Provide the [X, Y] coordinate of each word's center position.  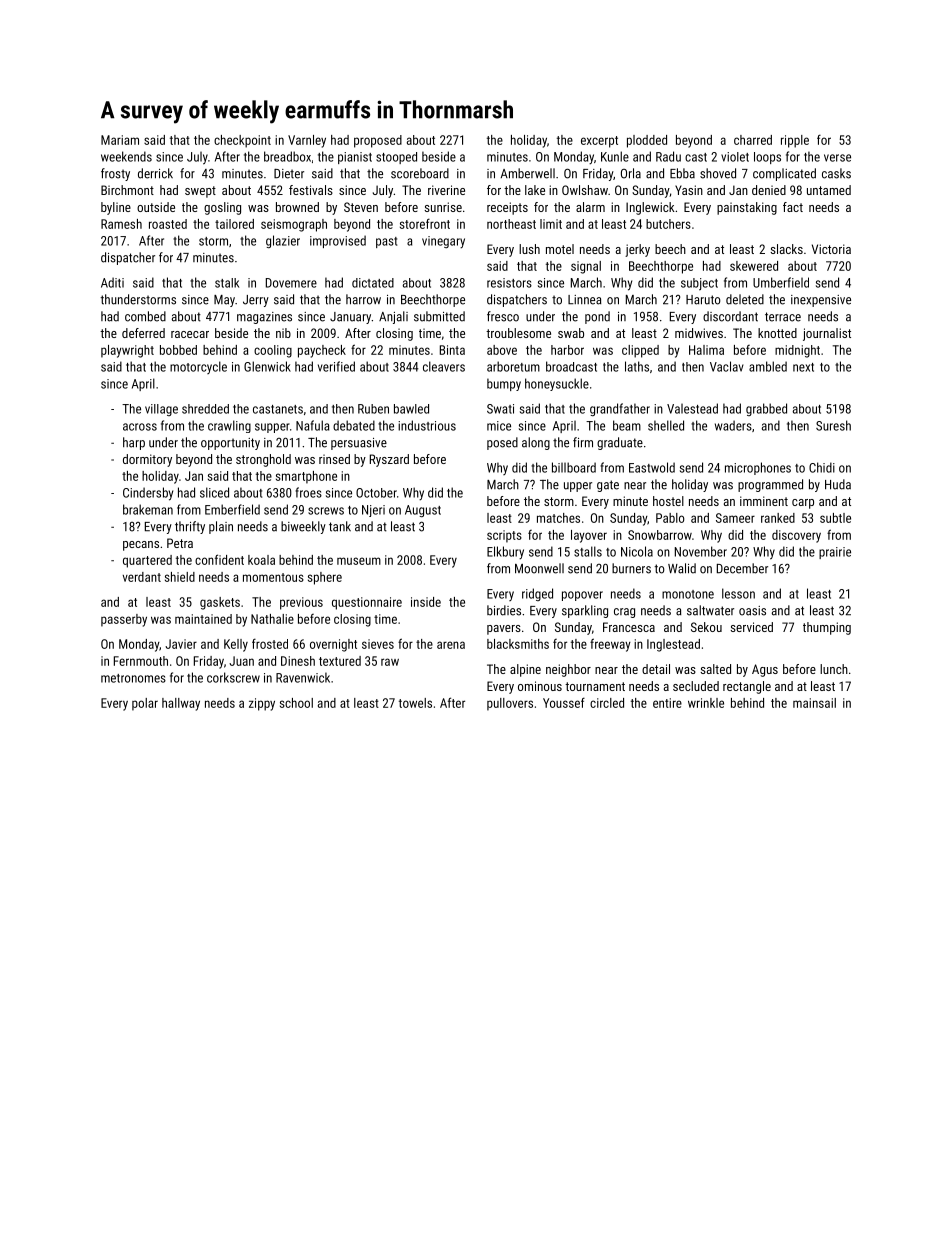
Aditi [112, 282]
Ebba [682, 173]
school [296, 703]
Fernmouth [141, 661]
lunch [834, 669]
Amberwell [528, 173]
